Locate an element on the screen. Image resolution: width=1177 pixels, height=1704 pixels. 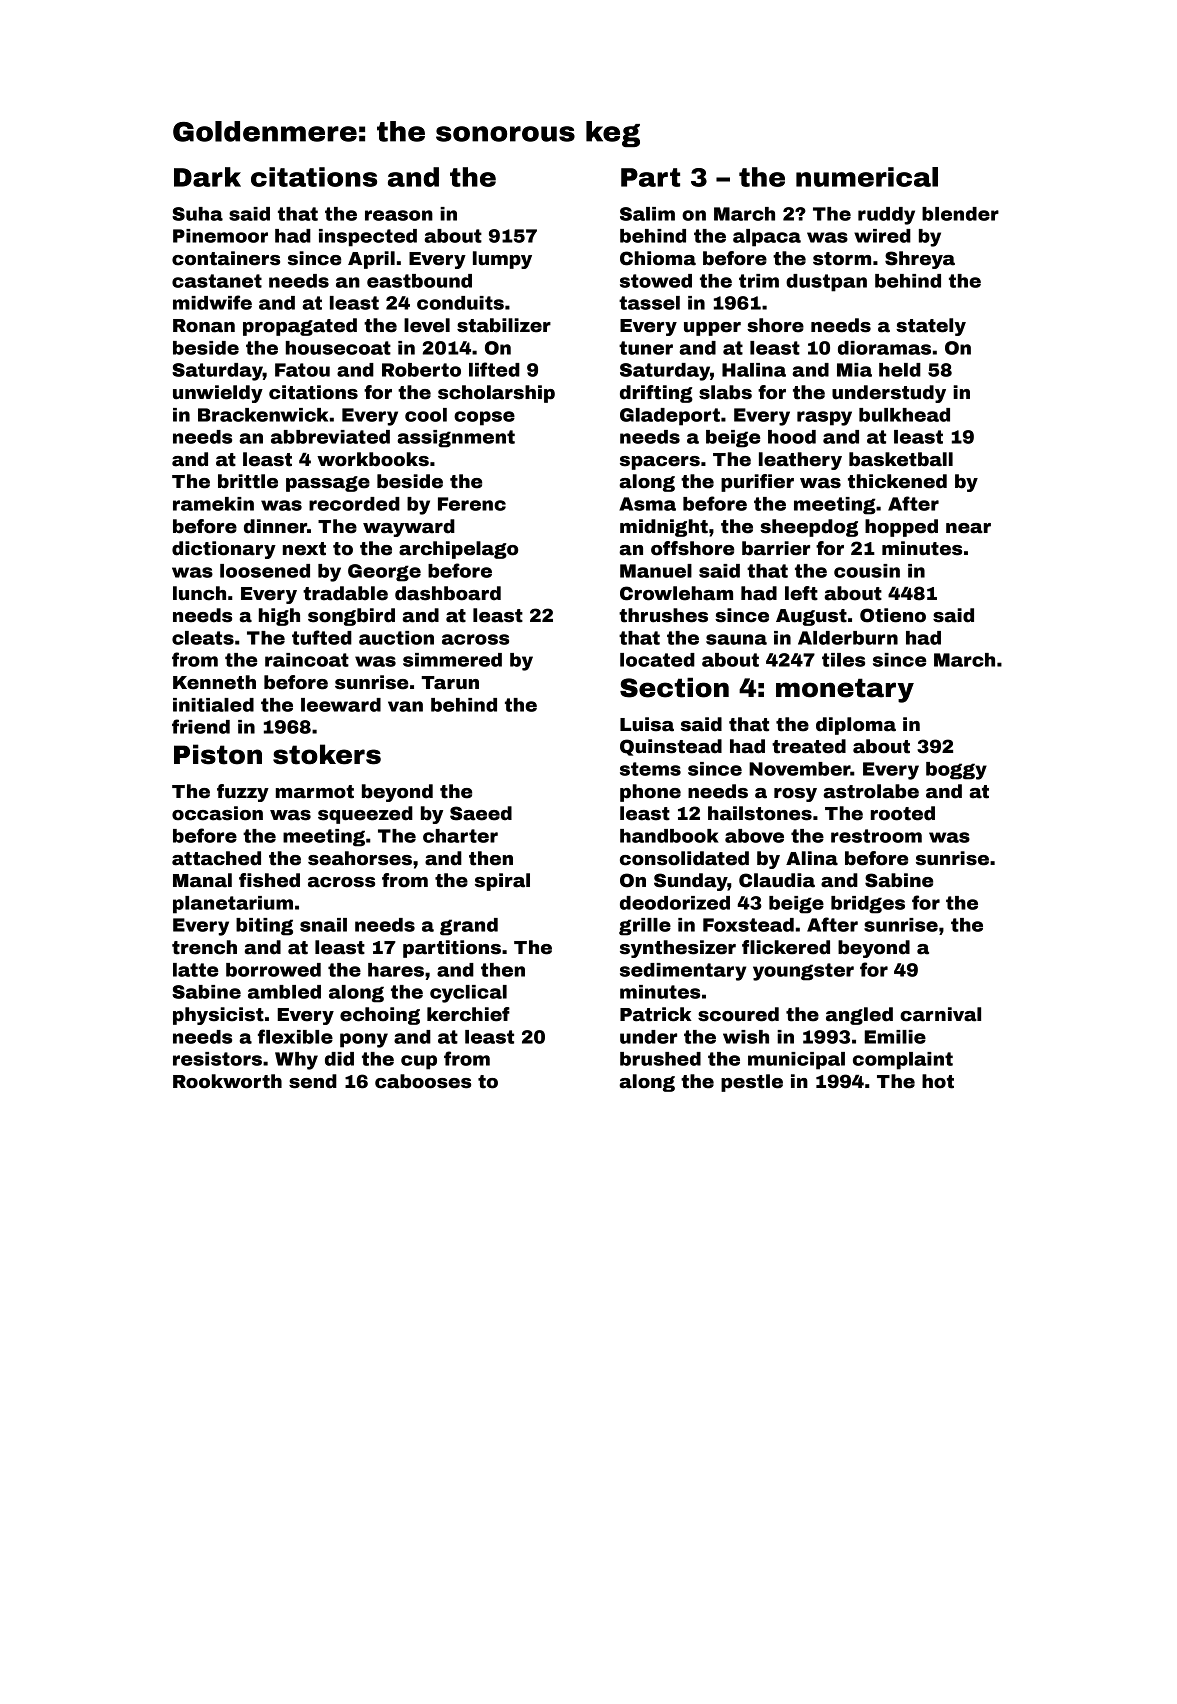
cyclical is located at coordinates (468, 994).
